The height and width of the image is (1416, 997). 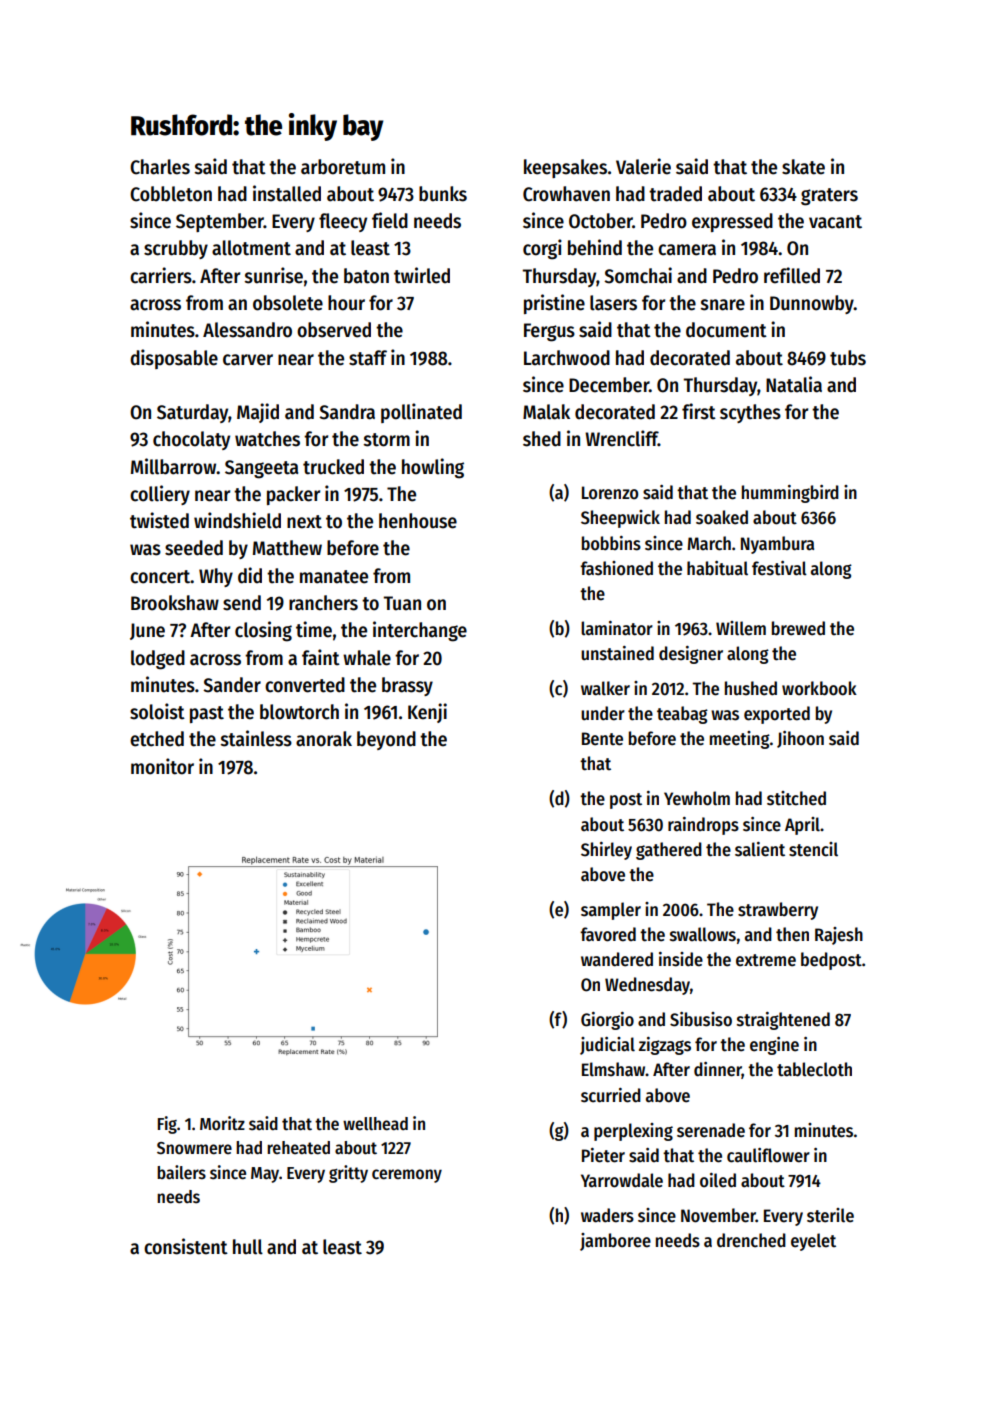 What do you see at coordinates (232, 685) in the image?
I see `Sander` at bounding box center [232, 685].
